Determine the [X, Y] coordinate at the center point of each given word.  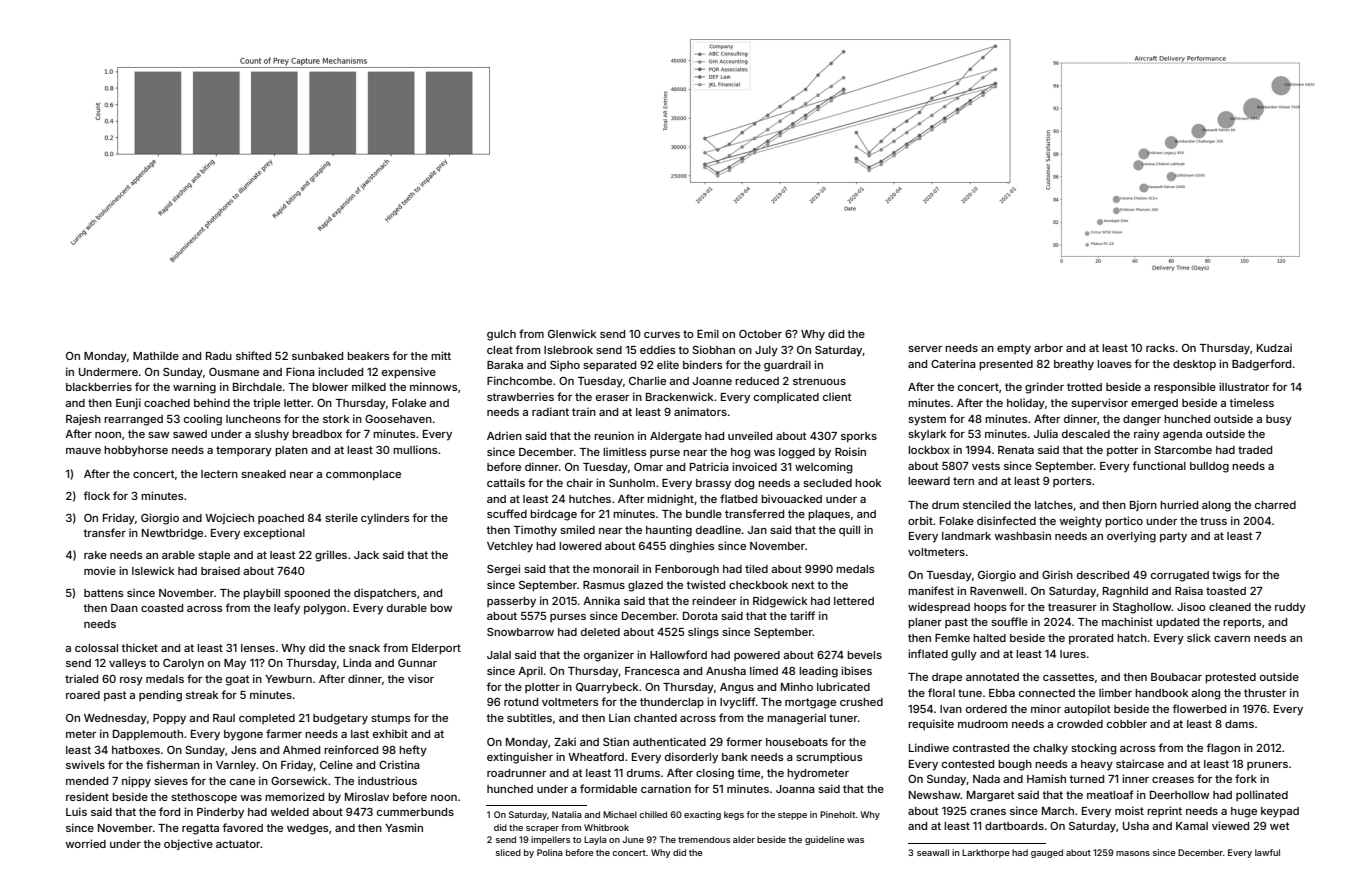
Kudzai [1274, 347]
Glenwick [572, 333]
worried [85, 843]
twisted [705, 584]
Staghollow [1142, 608]
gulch [501, 335]
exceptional [274, 534]
